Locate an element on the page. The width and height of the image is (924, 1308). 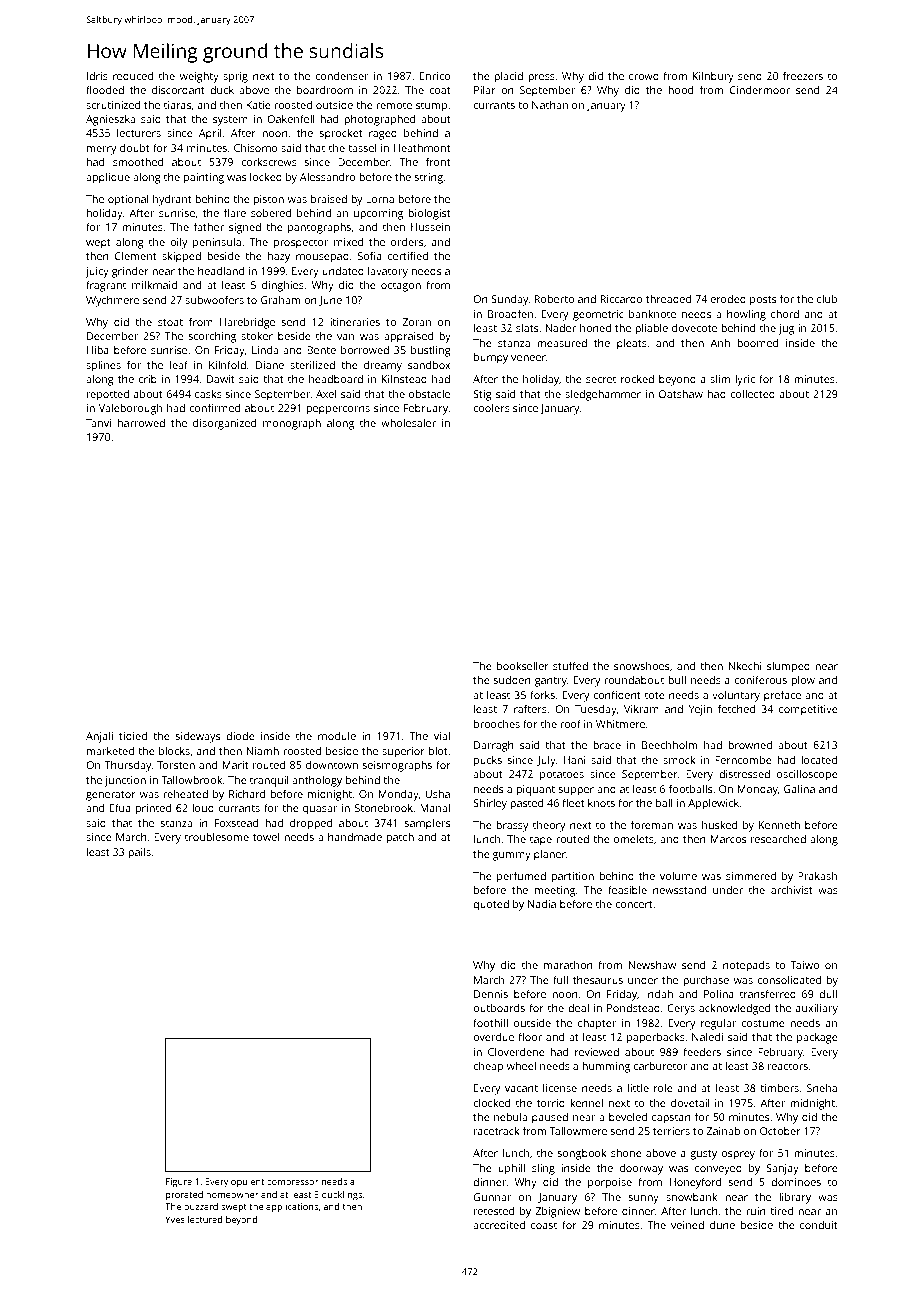
biologist is located at coordinates (429, 214).
